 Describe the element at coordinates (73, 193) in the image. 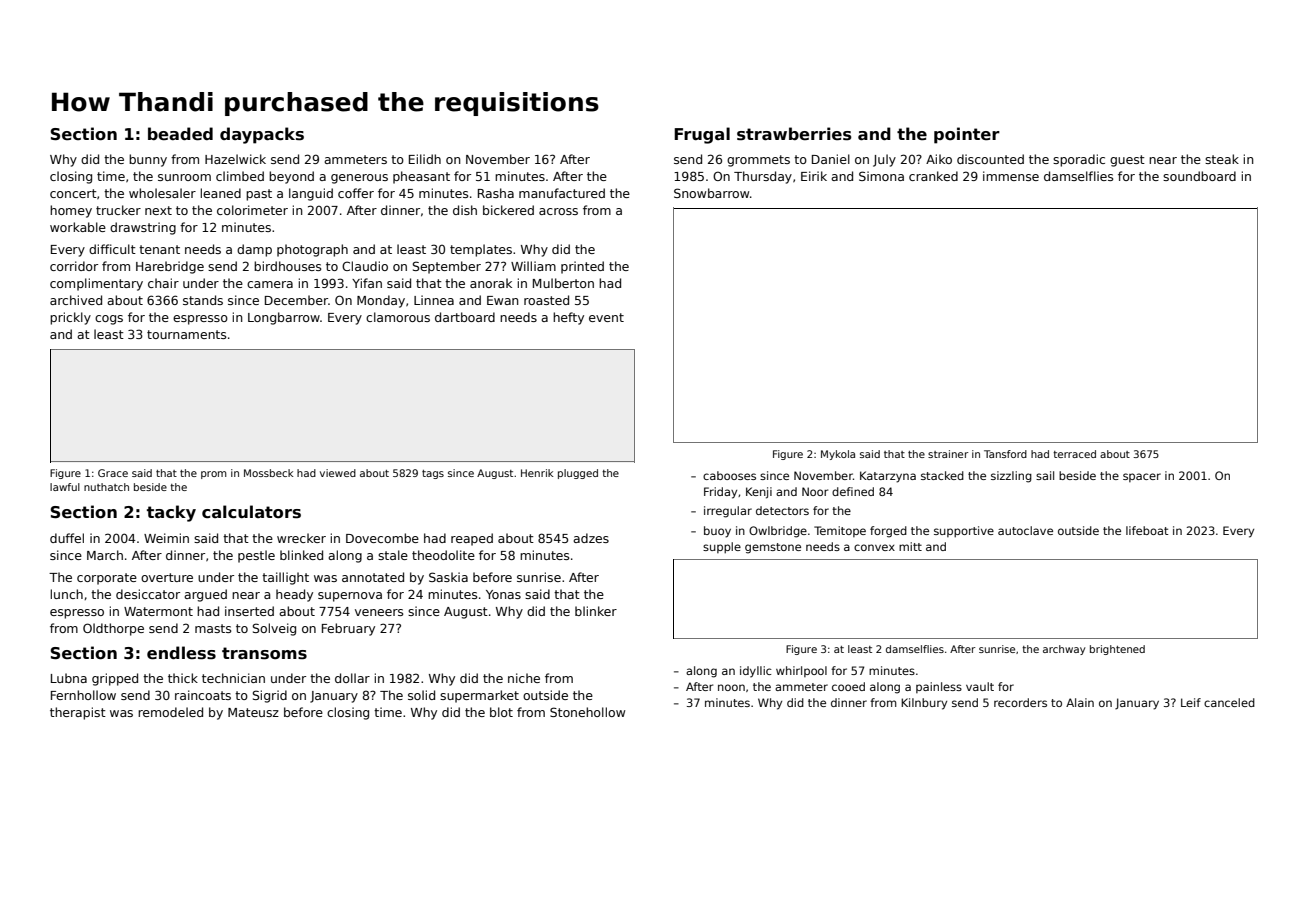

I see `concert` at that location.
